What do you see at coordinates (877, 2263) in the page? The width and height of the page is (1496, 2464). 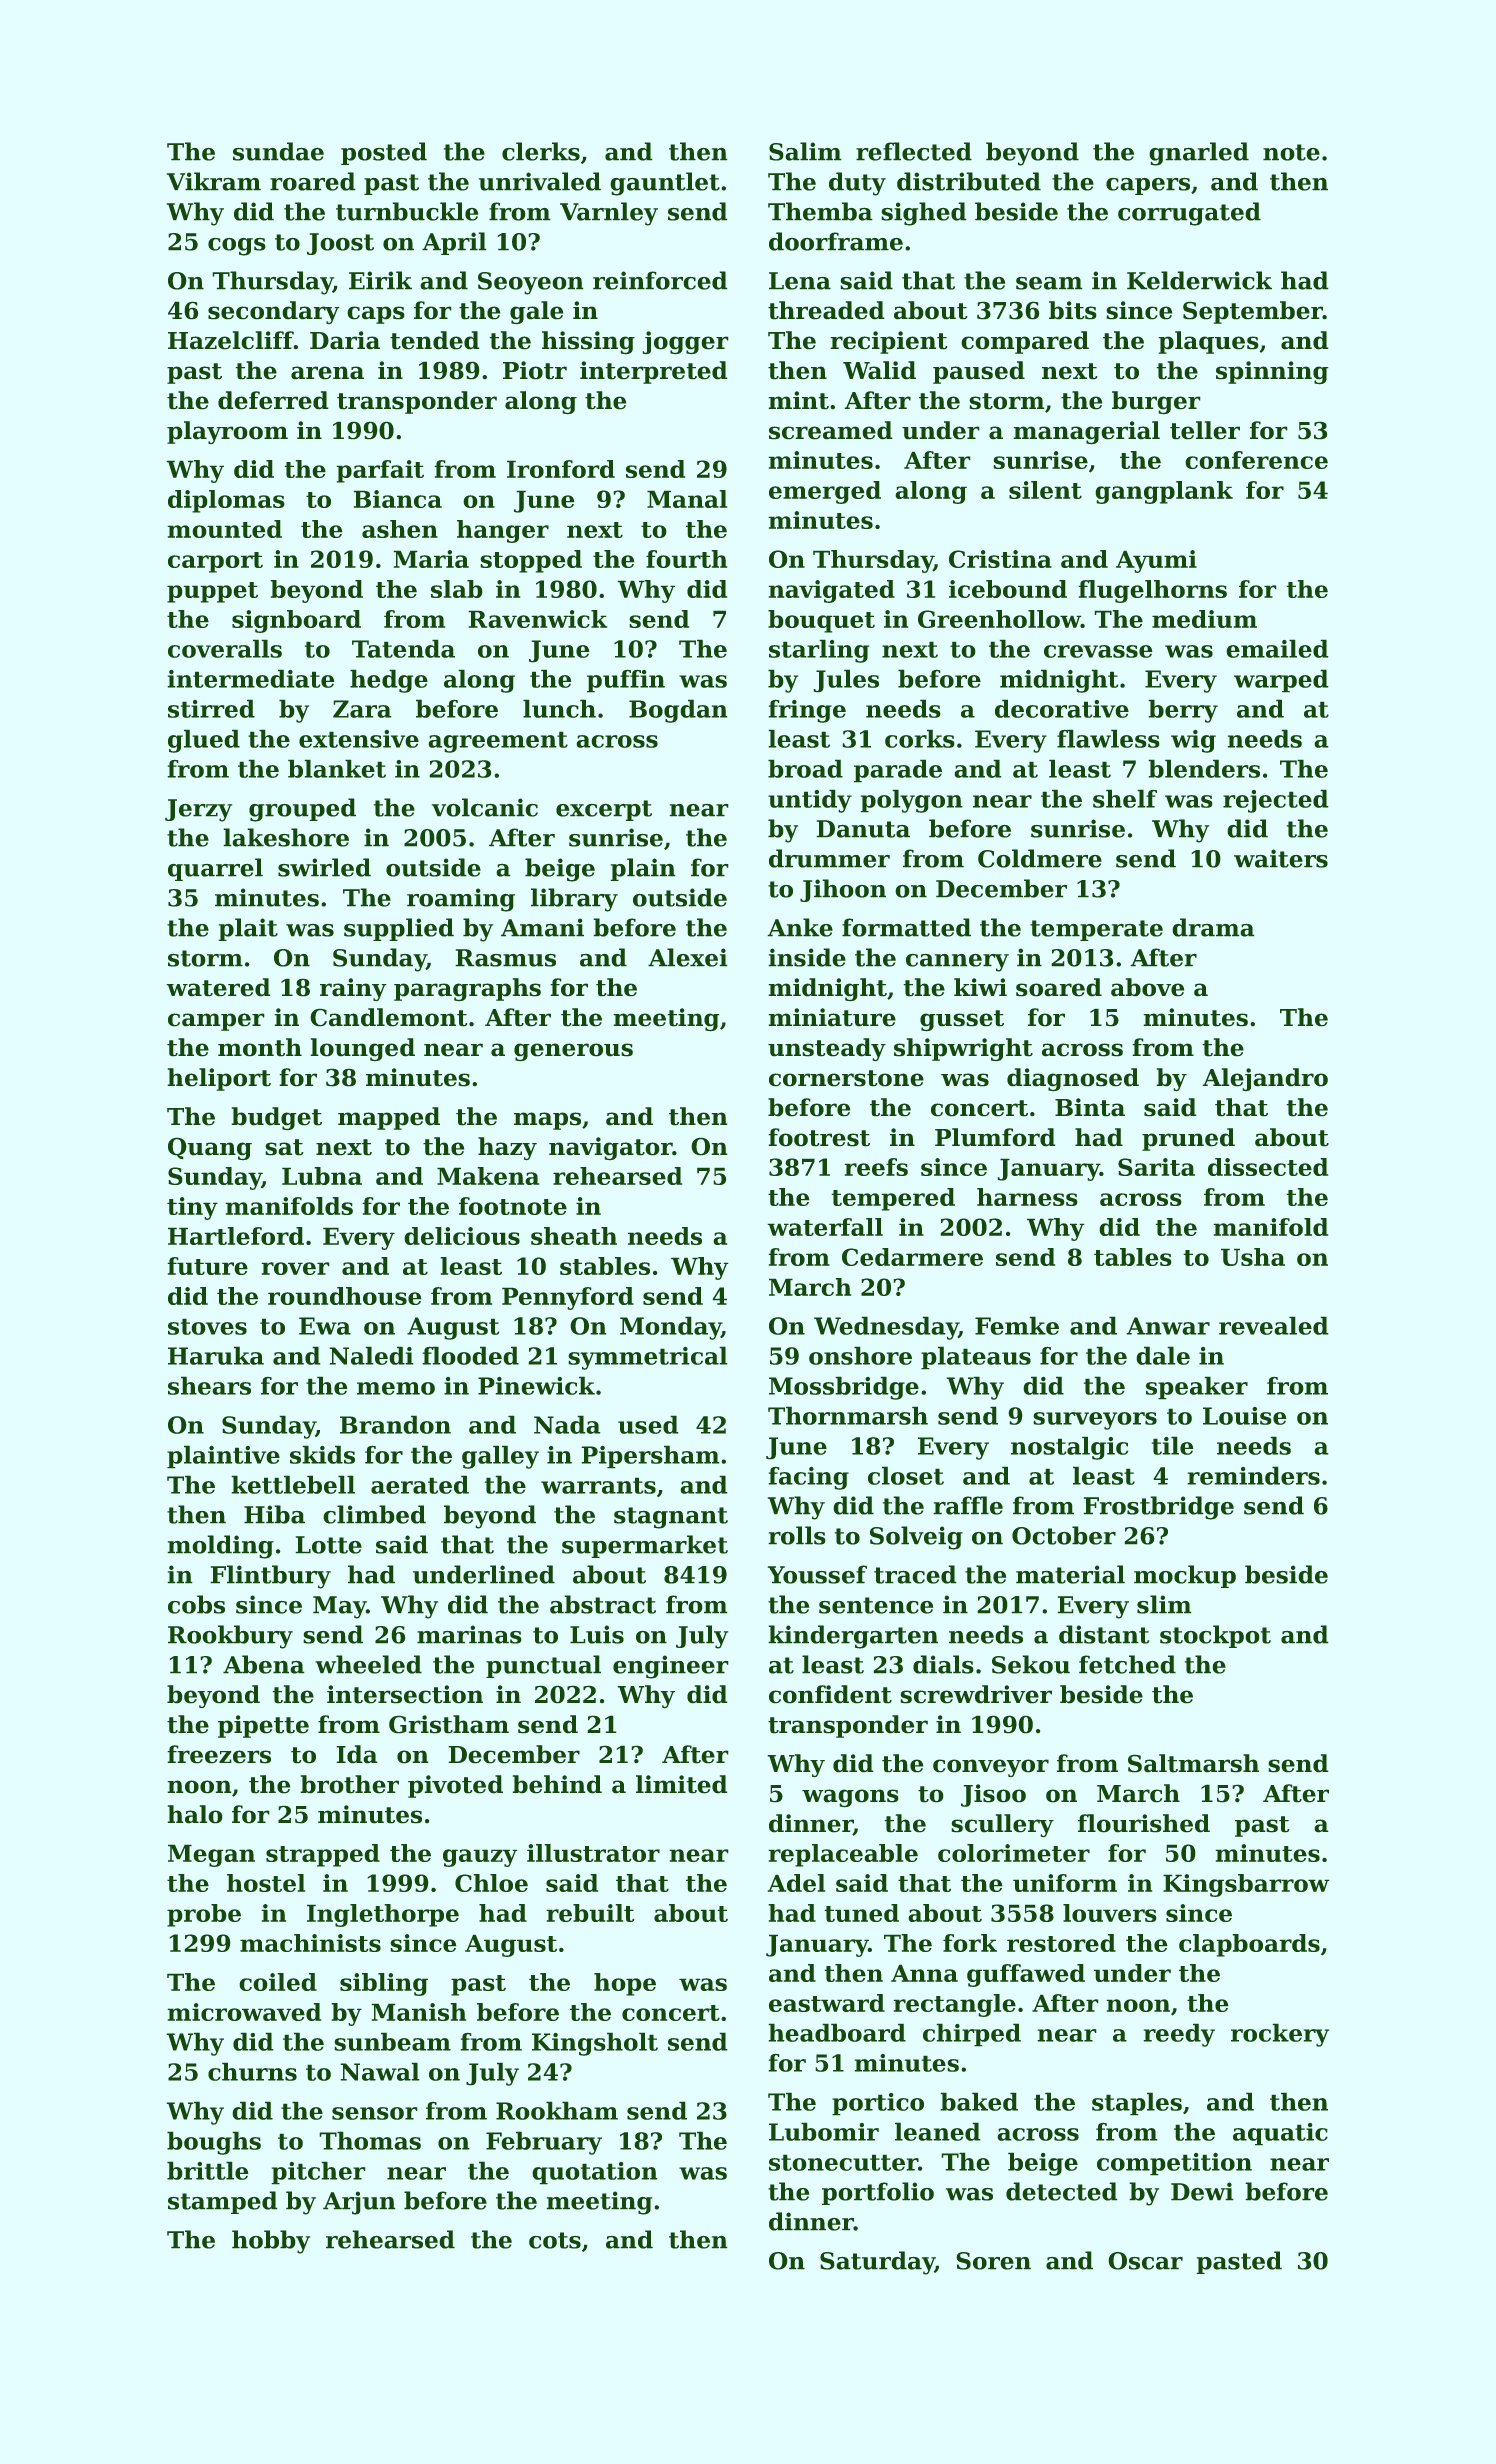 I see `Saturday` at bounding box center [877, 2263].
